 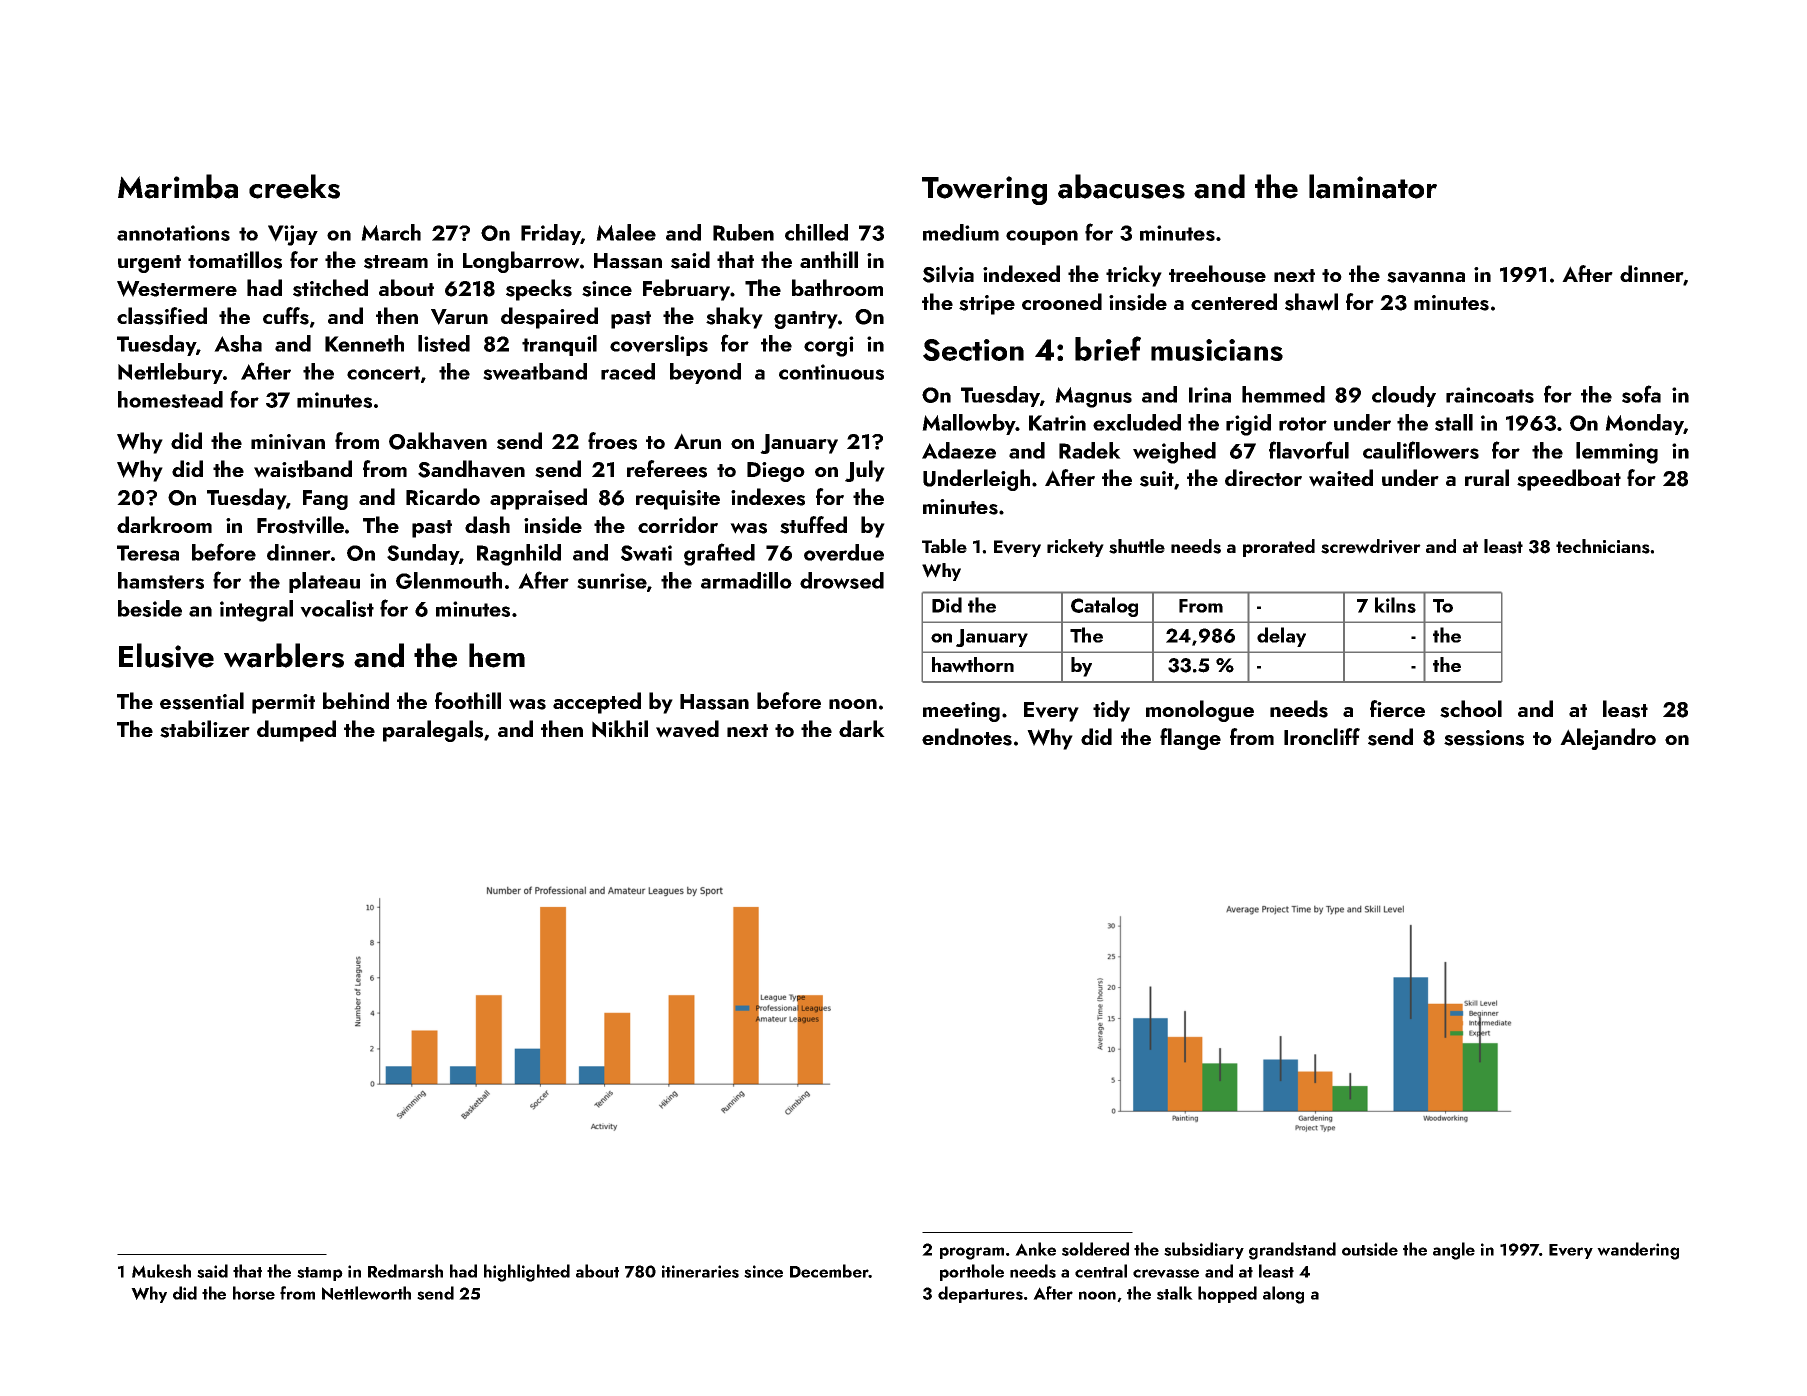 I want to click on Mukesh, so click(x=161, y=1271).
